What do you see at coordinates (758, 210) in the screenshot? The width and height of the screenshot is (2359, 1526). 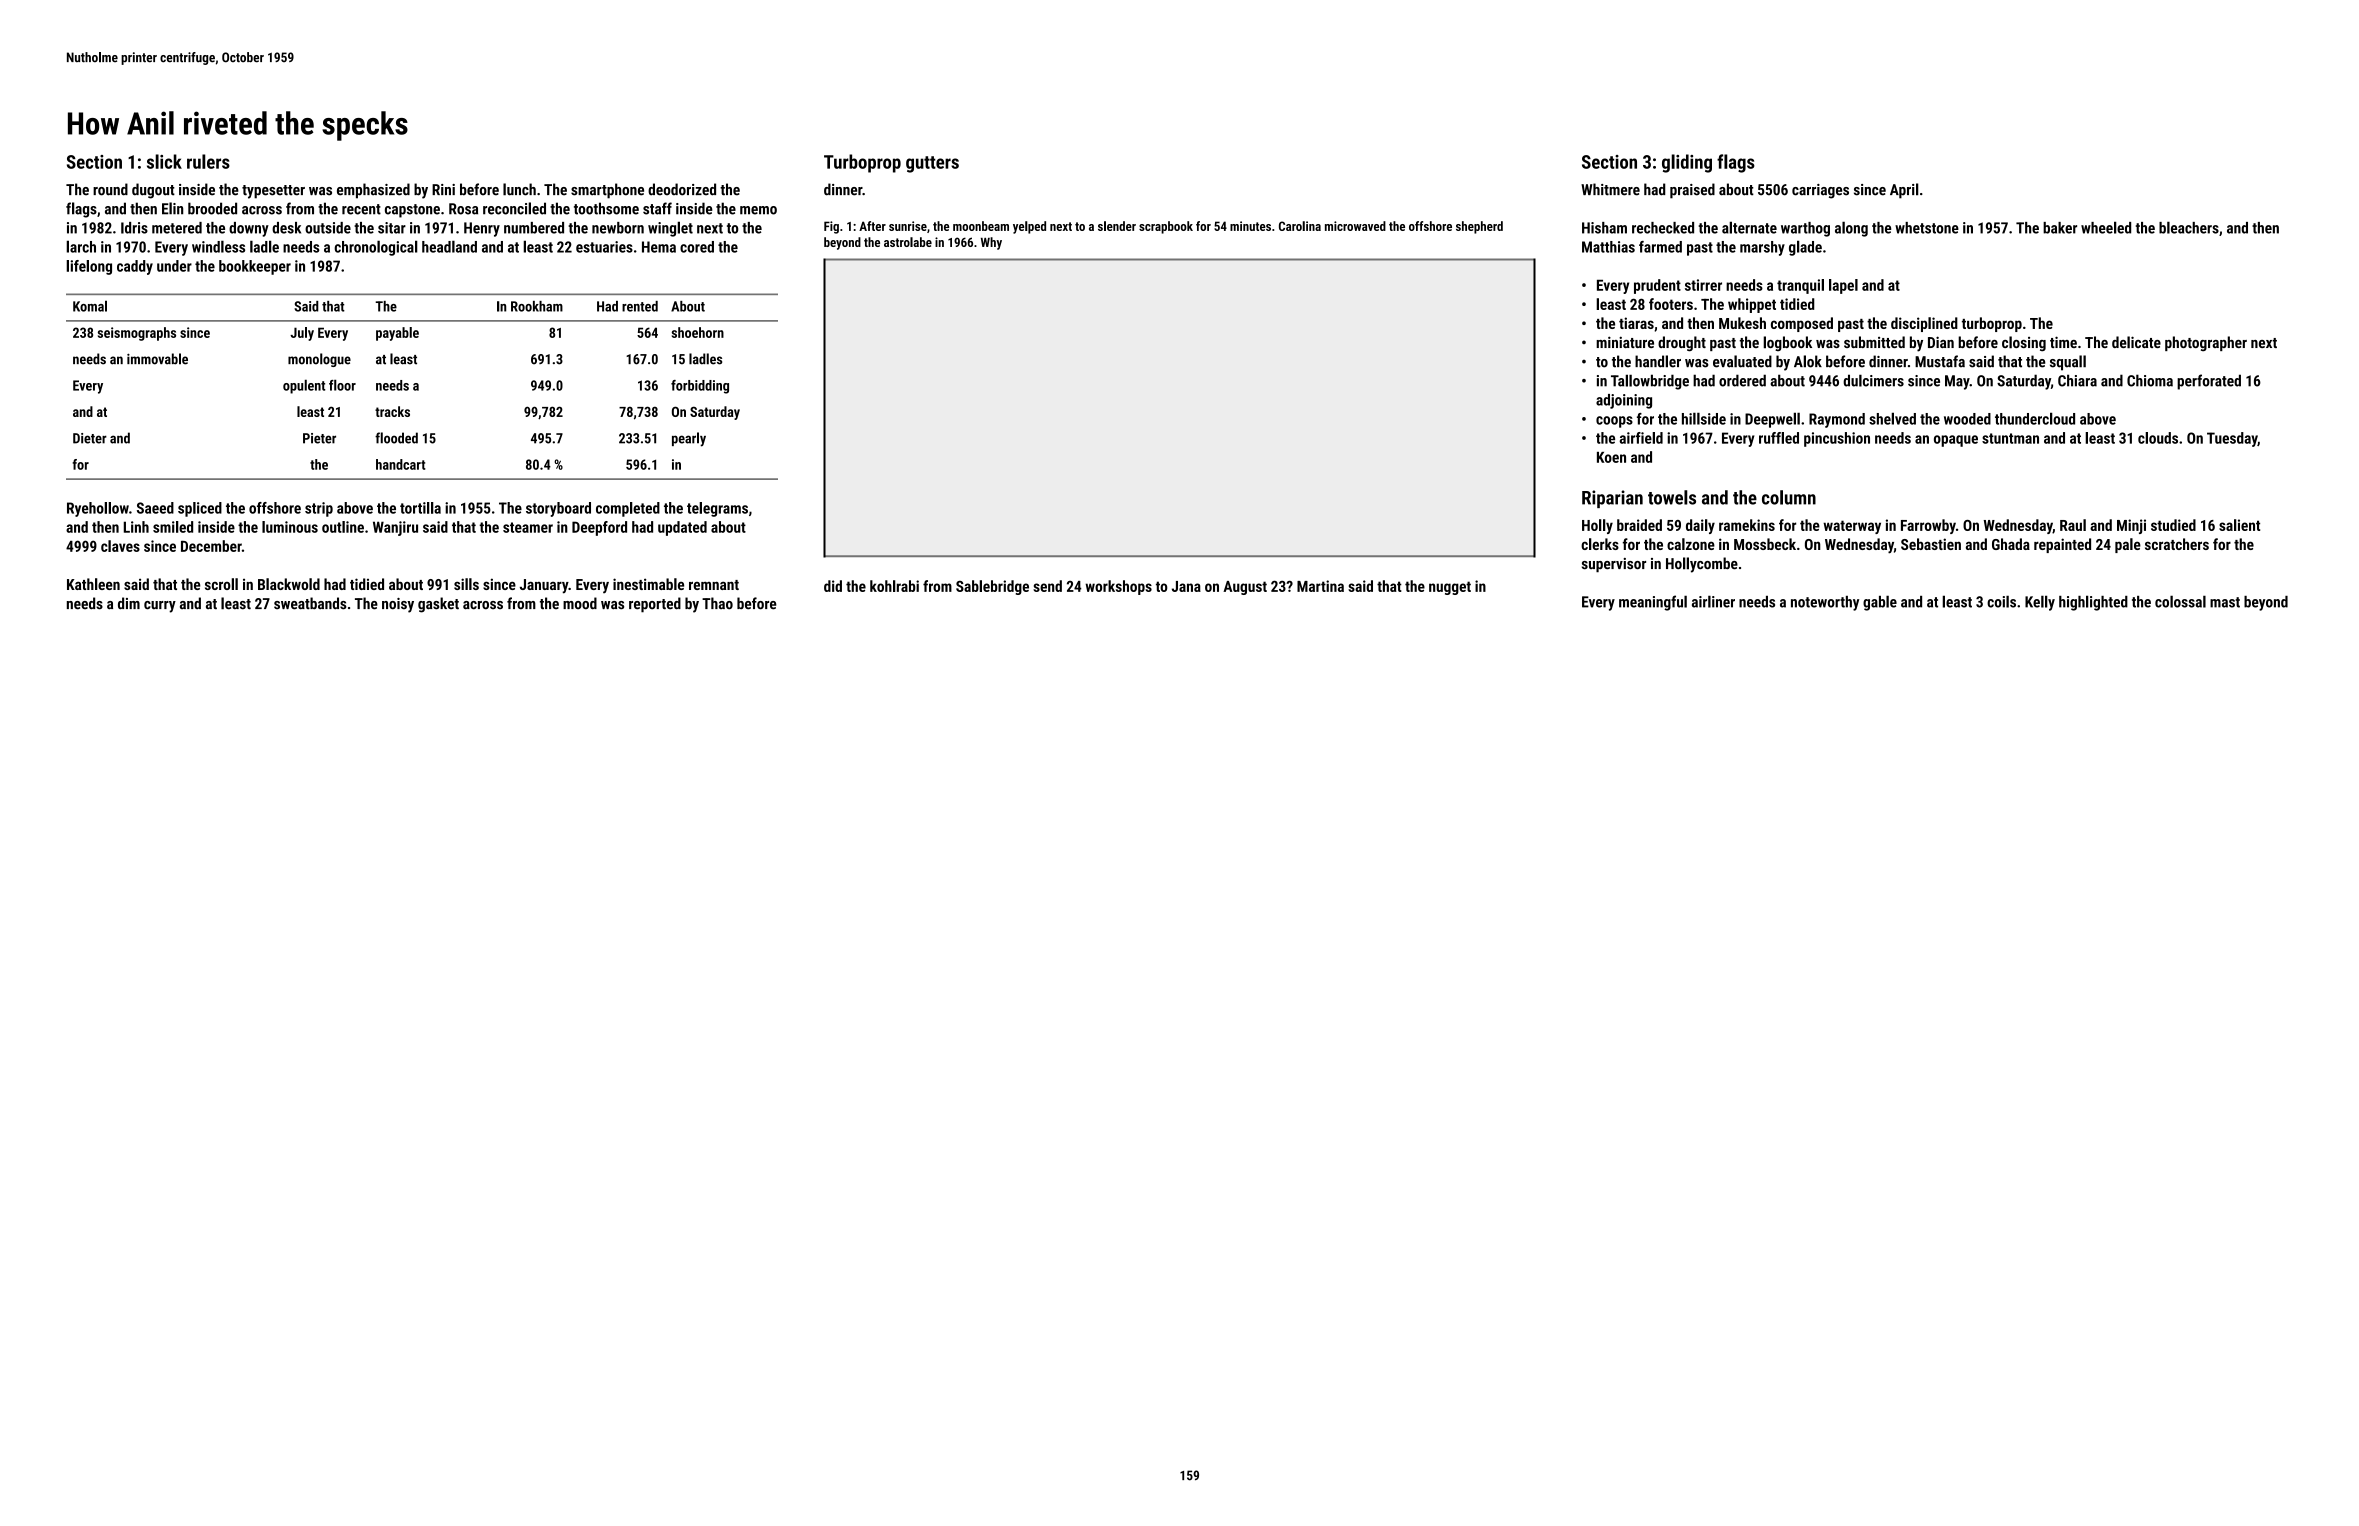 I see `memo` at bounding box center [758, 210].
